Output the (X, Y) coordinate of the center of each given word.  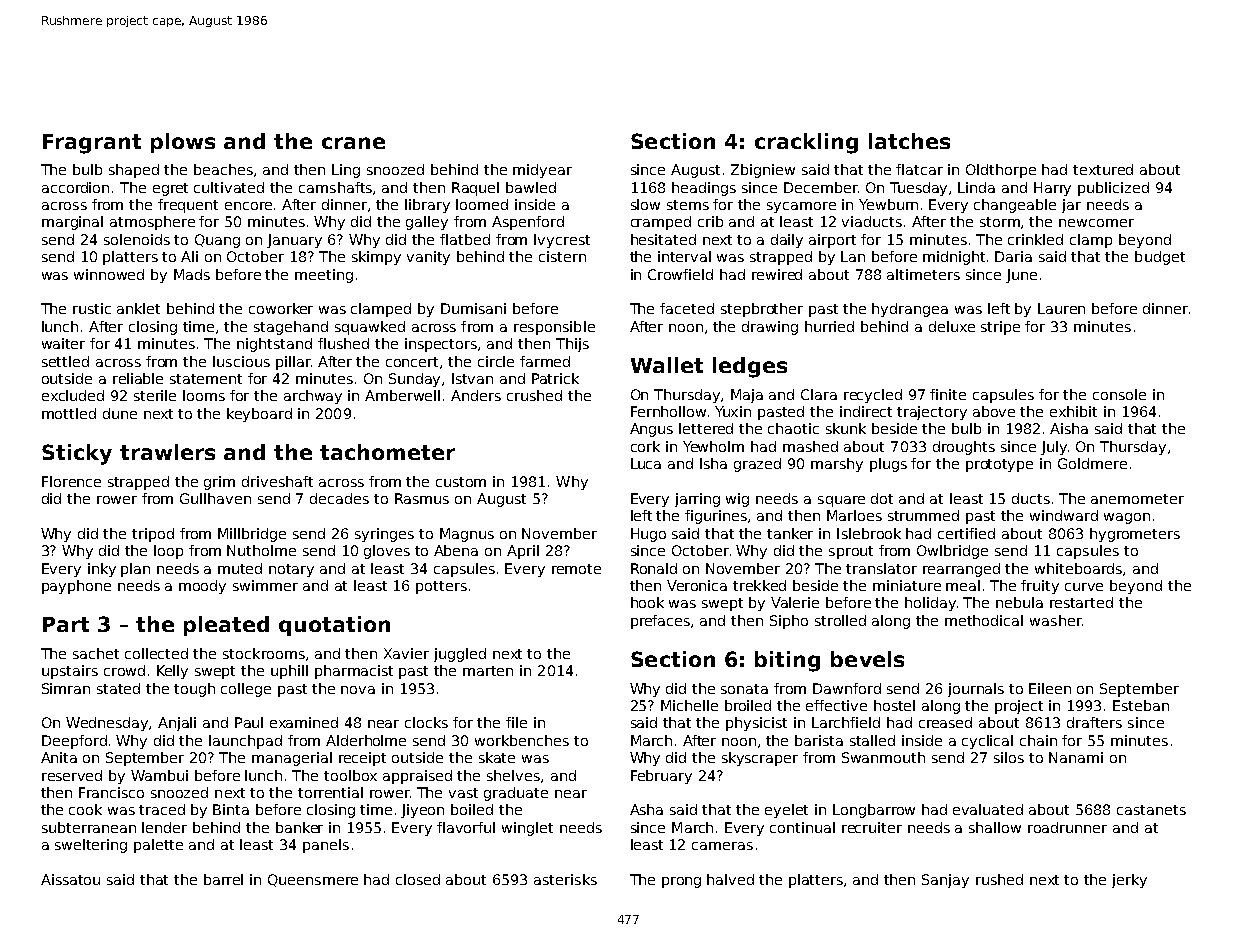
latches (909, 141)
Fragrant (92, 144)
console (1119, 394)
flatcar (919, 169)
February (661, 777)
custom (461, 482)
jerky (1129, 881)
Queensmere (313, 880)
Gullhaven (215, 498)
